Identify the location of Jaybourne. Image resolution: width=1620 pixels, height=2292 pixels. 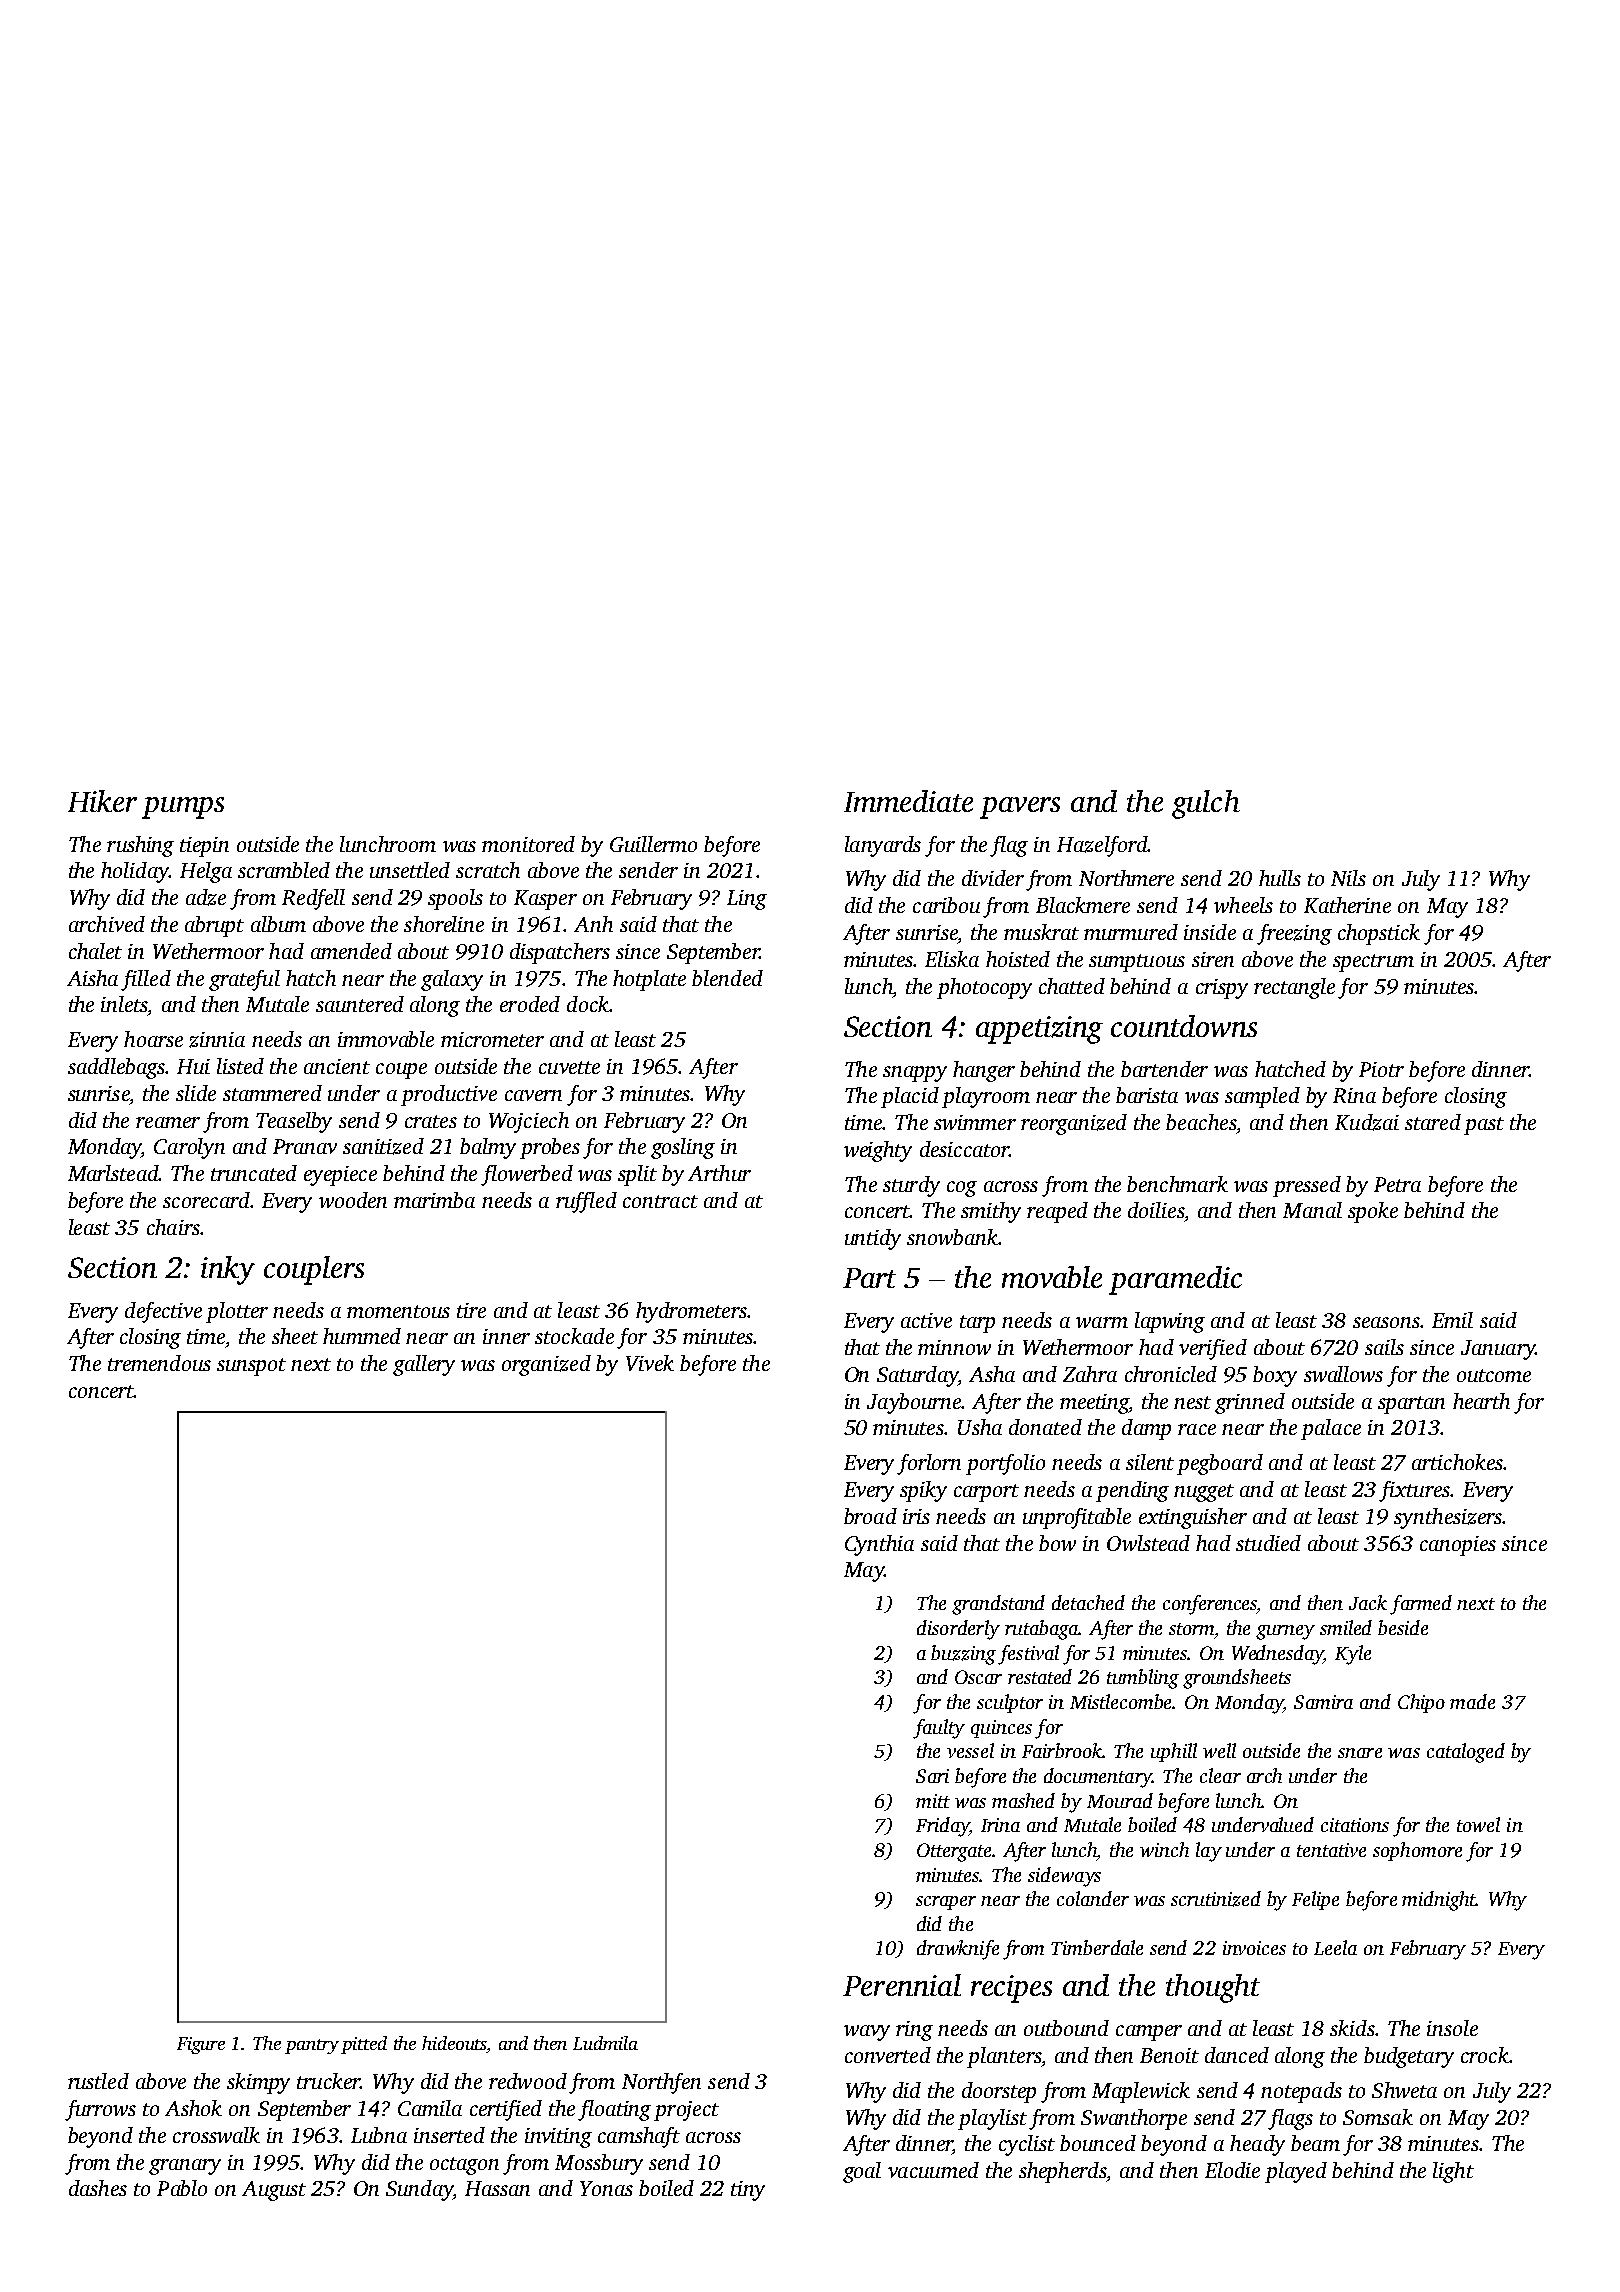
(914, 1403).
